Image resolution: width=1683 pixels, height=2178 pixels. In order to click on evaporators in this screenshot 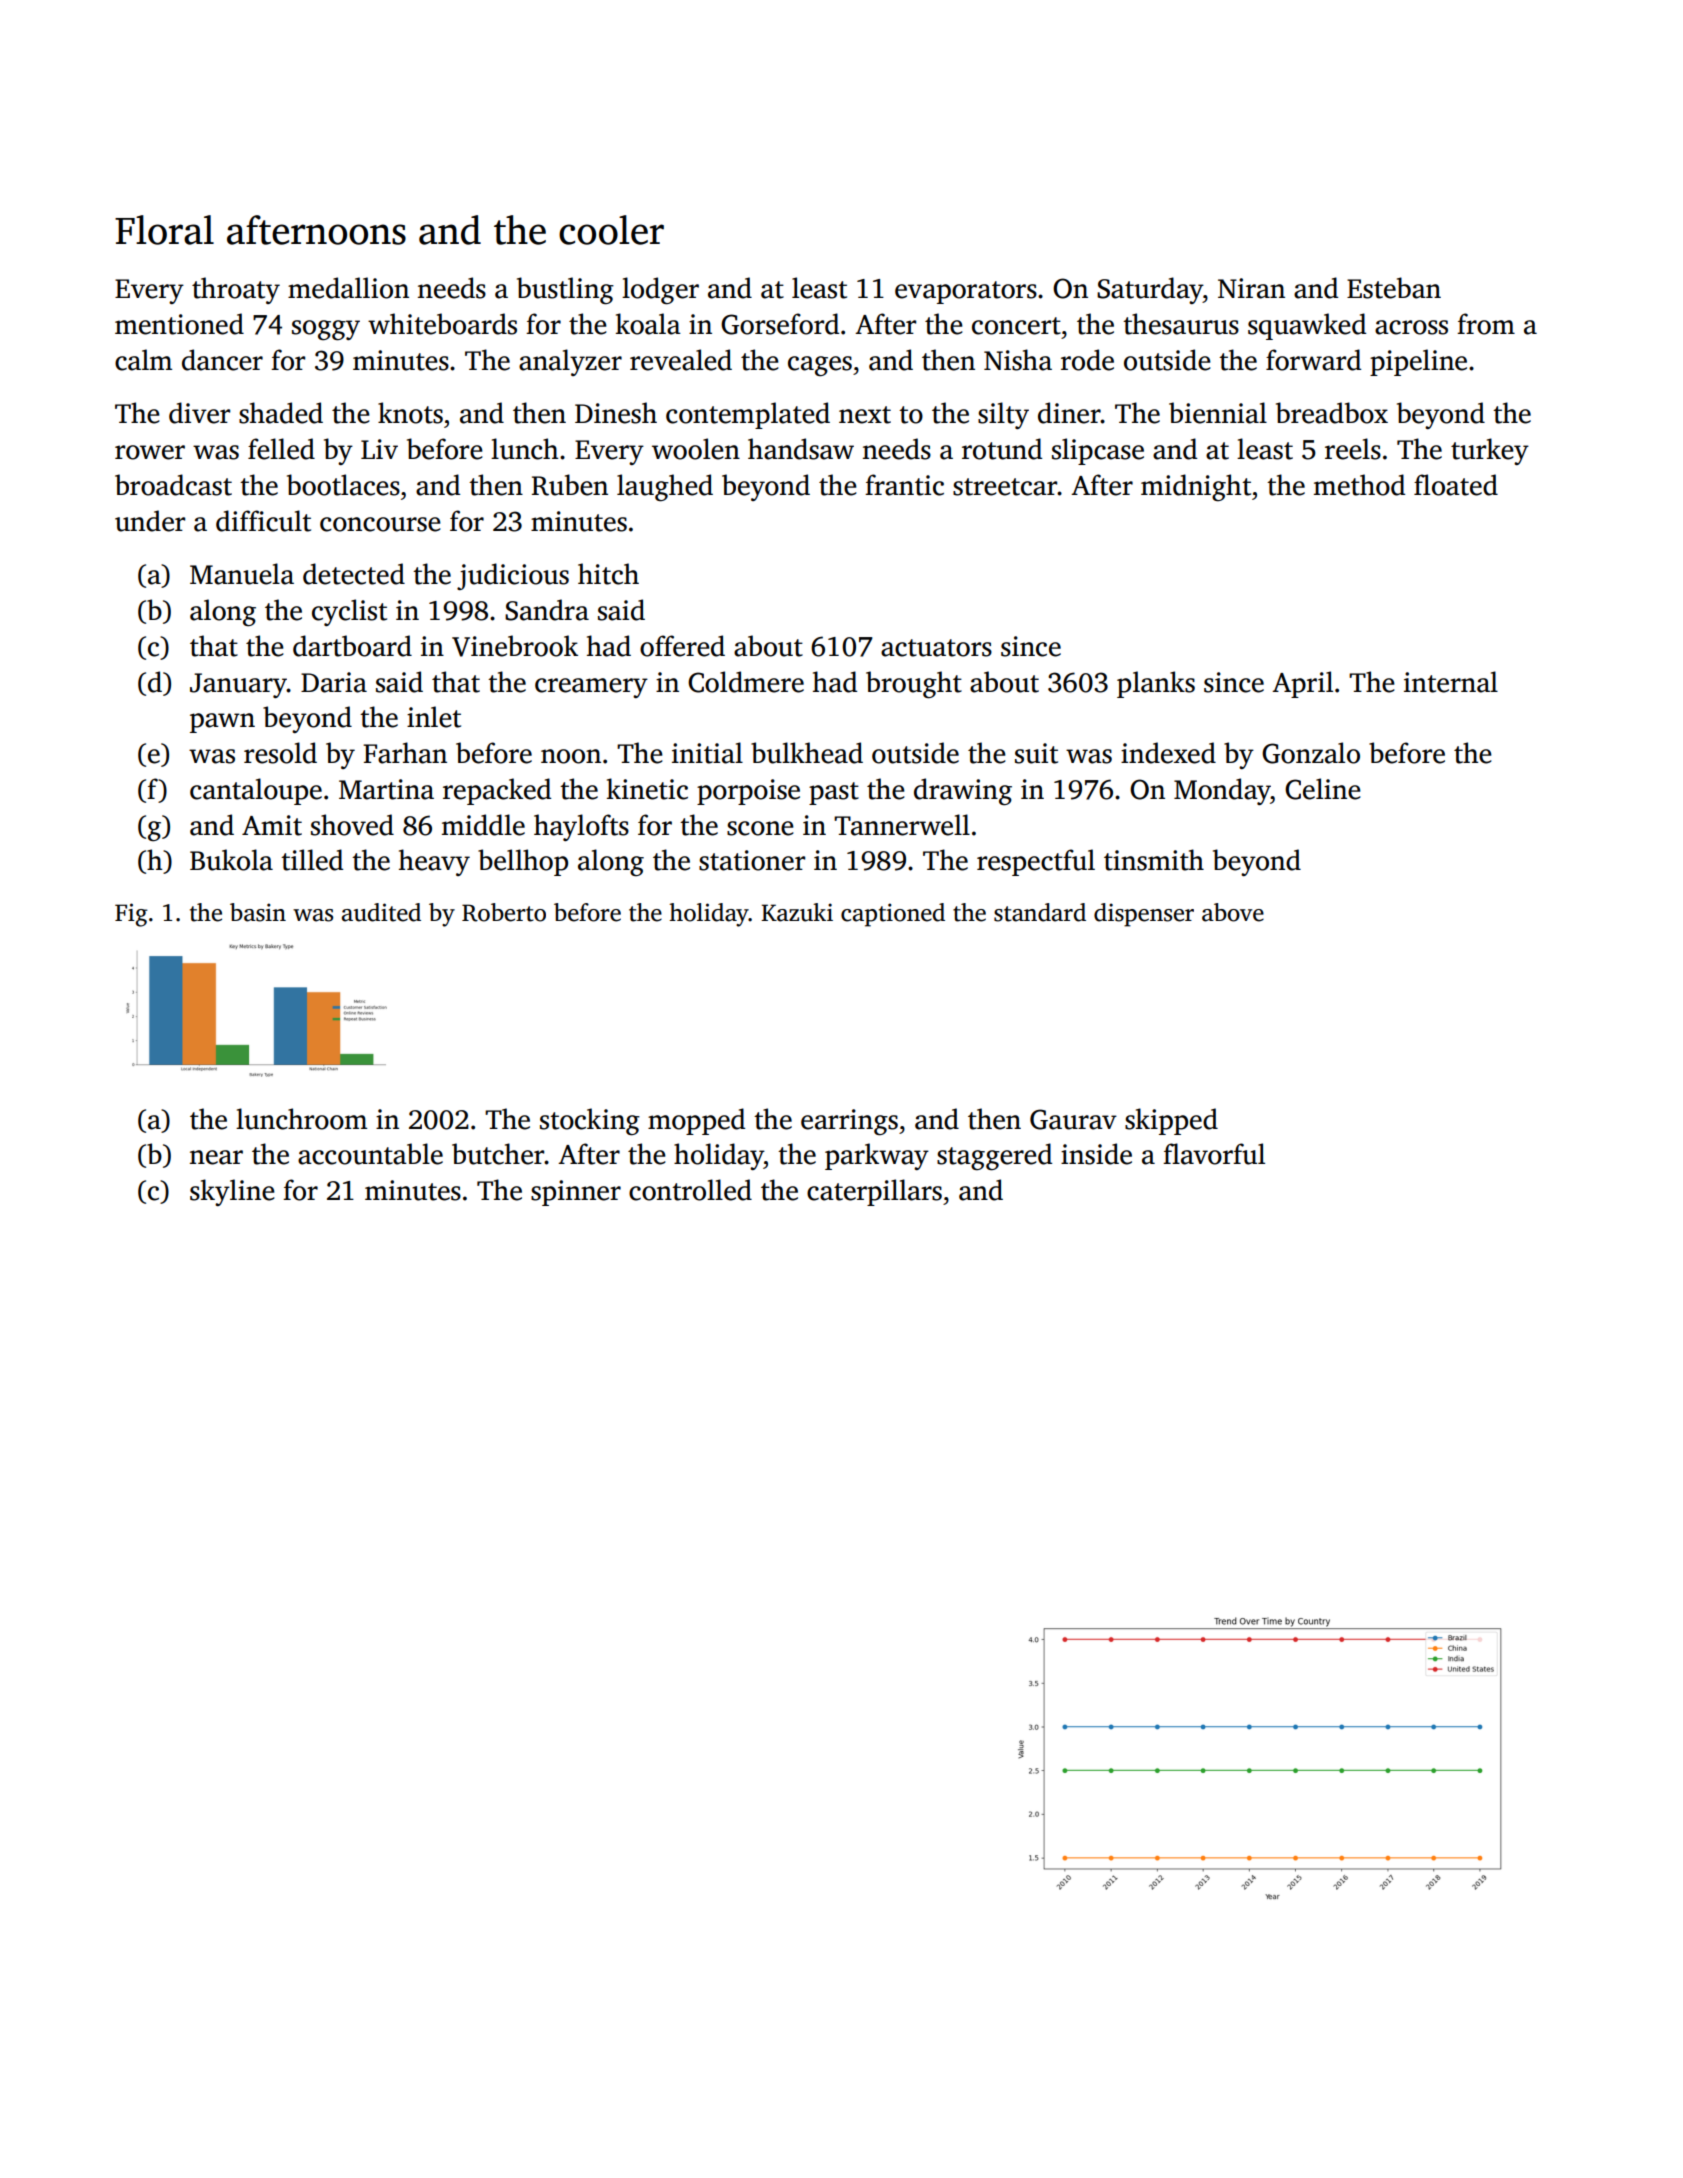, I will do `click(966, 292)`.
